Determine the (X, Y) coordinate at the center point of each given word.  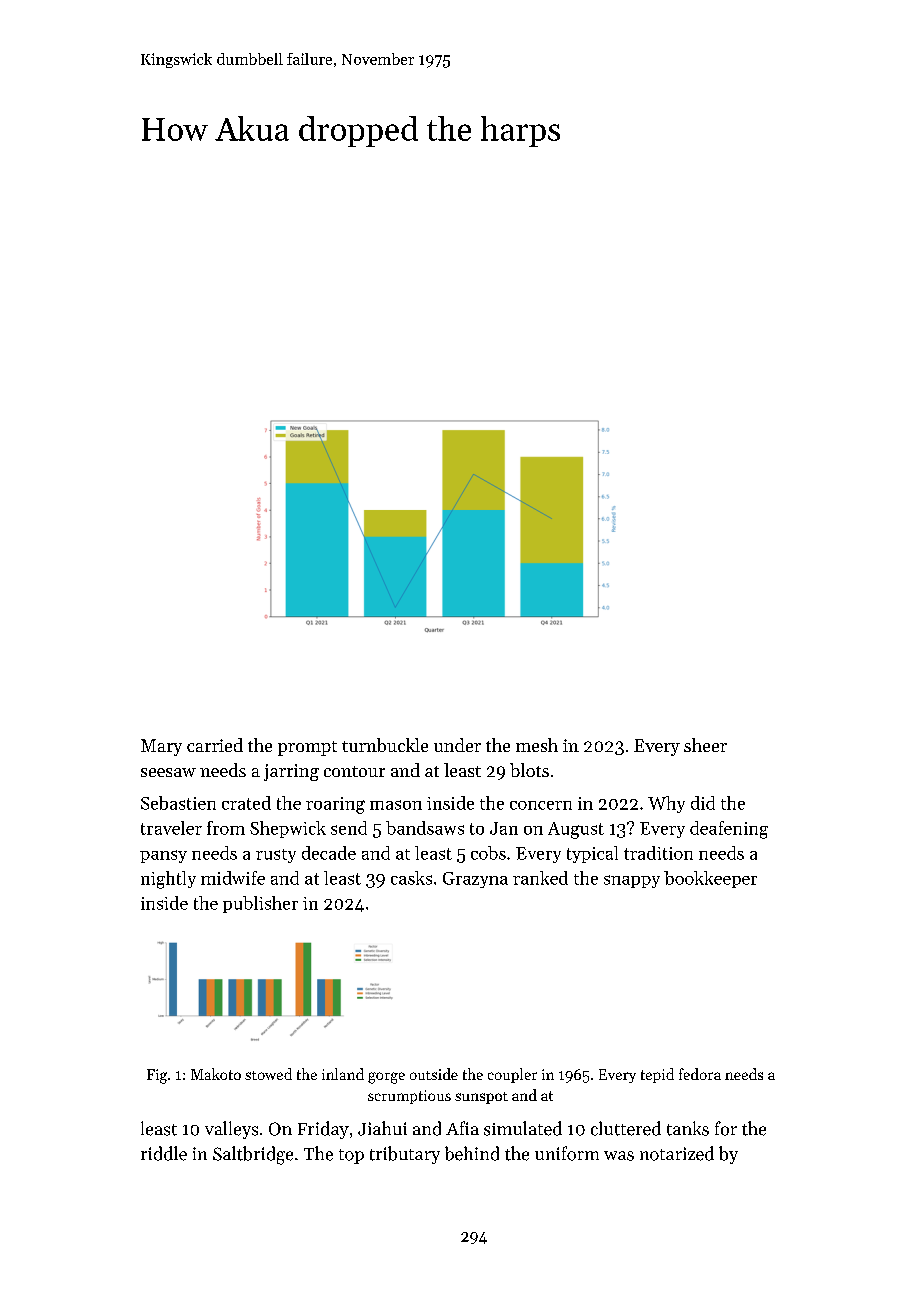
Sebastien (178, 803)
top (351, 1156)
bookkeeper (710, 879)
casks (411, 878)
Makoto (216, 1074)
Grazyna (475, 880)
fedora (700, 1074)
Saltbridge (253, 1155)
